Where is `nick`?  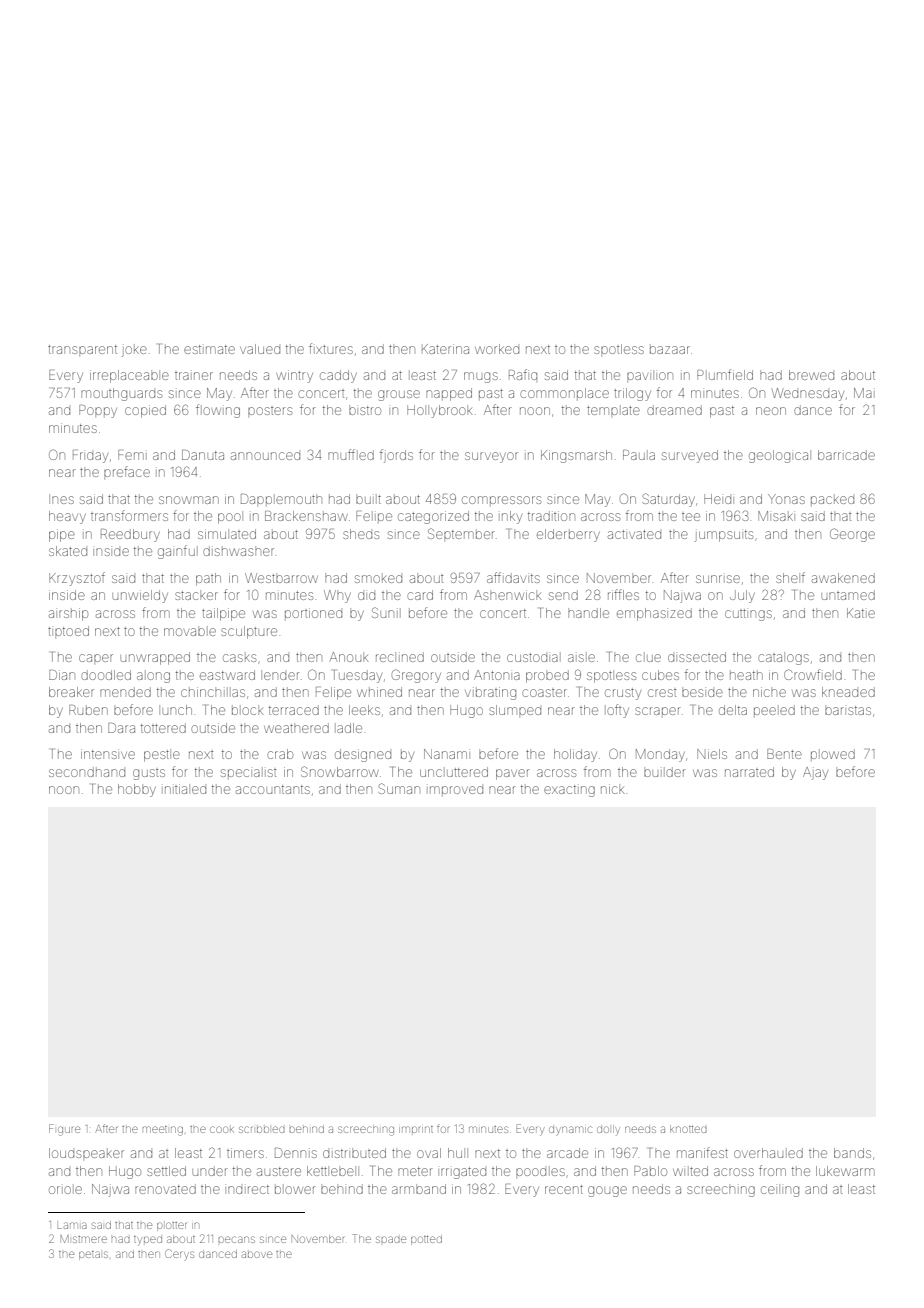
nick is located at coordinates (613, 789).
